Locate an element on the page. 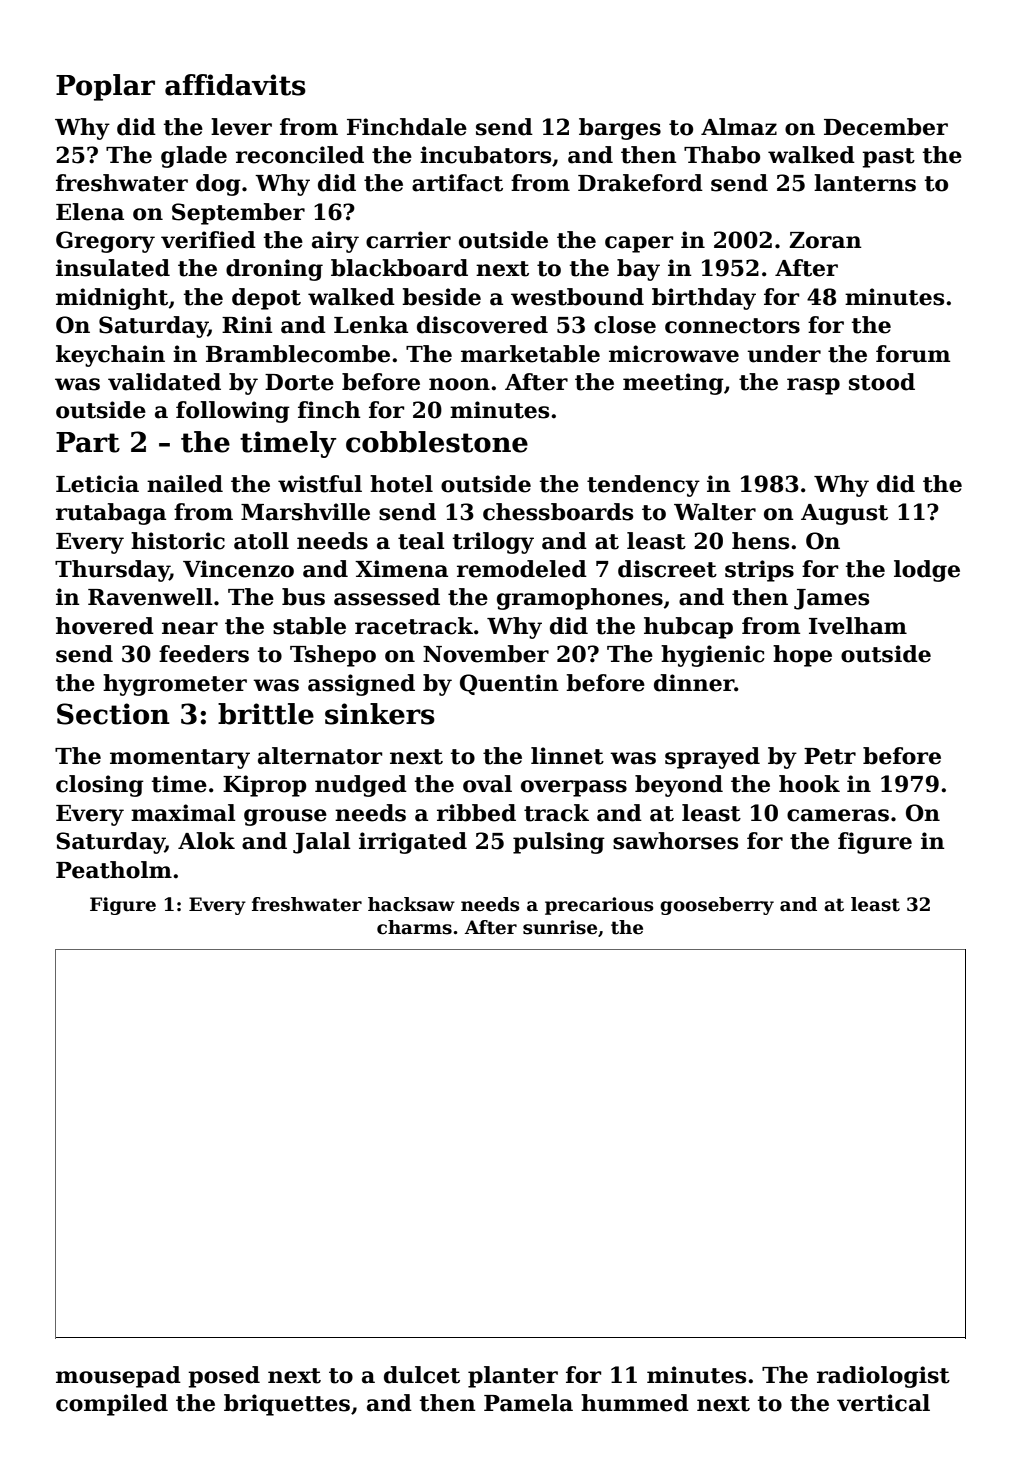 Image resolution: width=1021 pixels, height=1479 pixels. Kiprop is located at coordinates (265, 786).
